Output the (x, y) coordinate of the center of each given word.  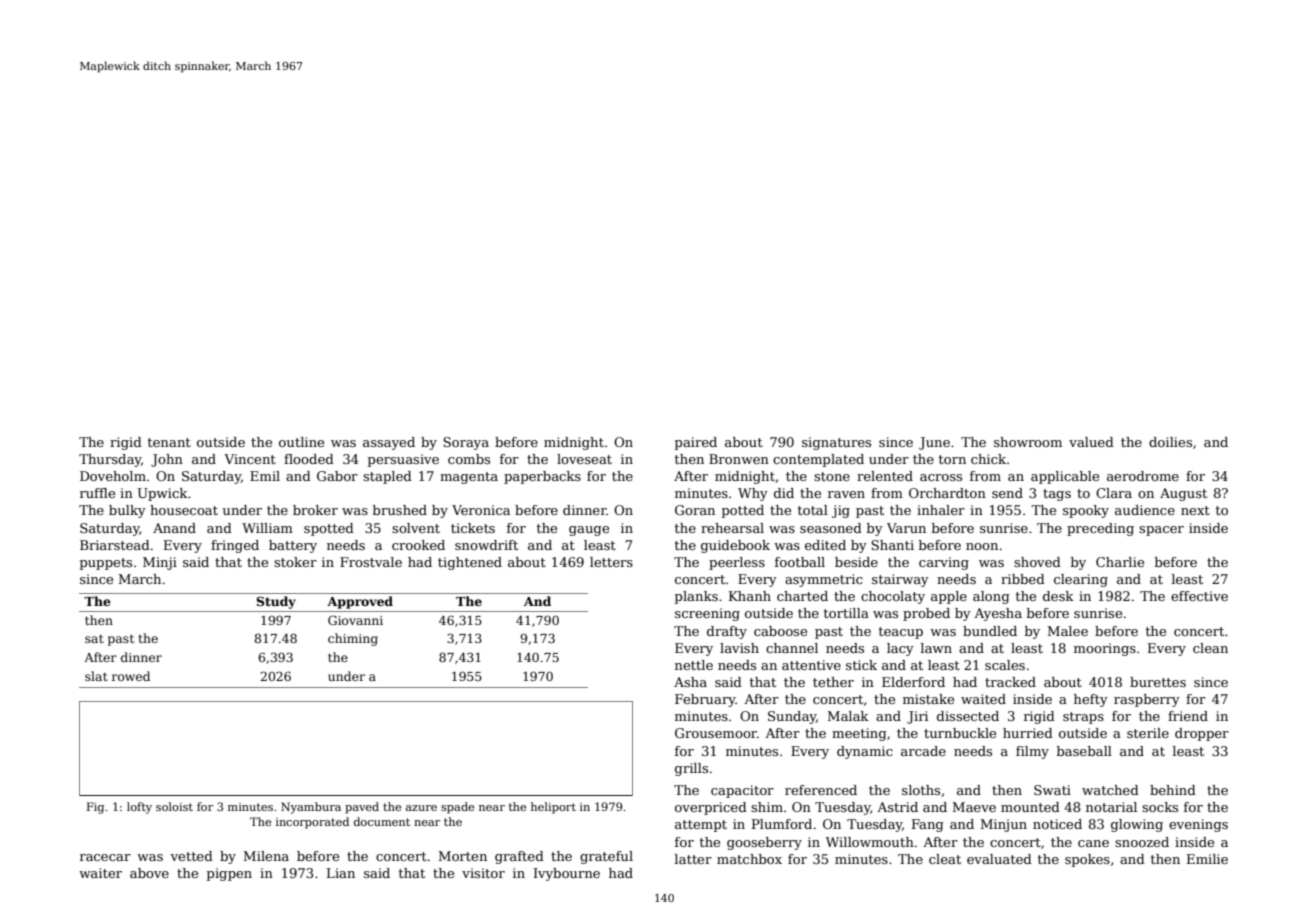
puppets (106, 564)
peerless (737, 563)
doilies (1170, 442)
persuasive (403, 460)
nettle (694, 665)
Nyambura (311, 808)
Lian (341, 873)
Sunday (792, 717)
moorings (1105, 649)
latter (693, 859)
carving (944, 563)
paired (696, 443)
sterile (1148, 733)
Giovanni (355, 620)
